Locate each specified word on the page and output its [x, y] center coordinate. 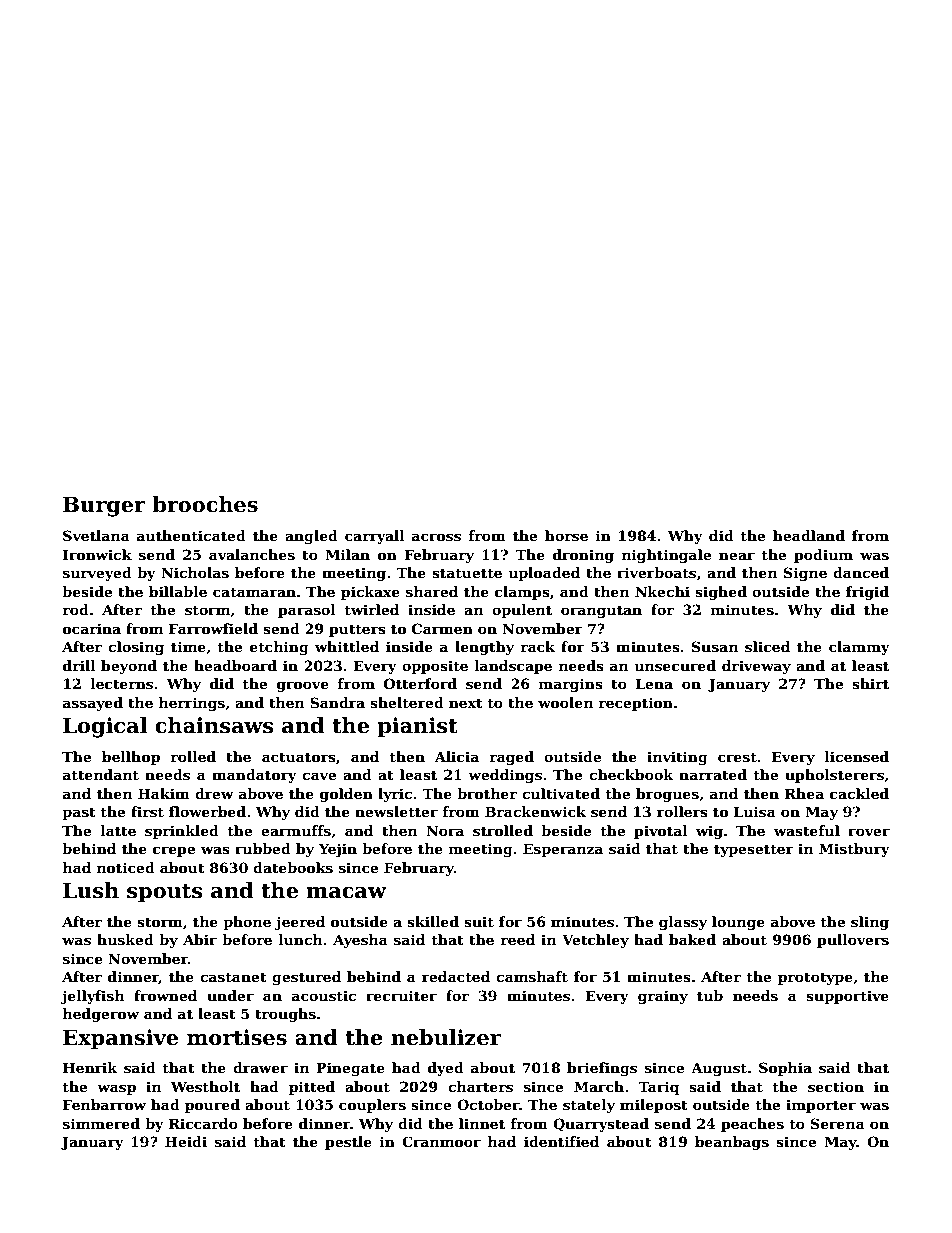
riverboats [656, 572]
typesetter [754, 850]
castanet [233, 977]
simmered [101, 1123]
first [147, 811]
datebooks [293, 867]
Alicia [457, 756]
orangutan [601, 611]
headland [809, 535]
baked [692, 939]
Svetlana [96, 535]
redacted [456, 976]
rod [76, 609]
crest [737, 757]
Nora [445, 830]
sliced [767, 646]
